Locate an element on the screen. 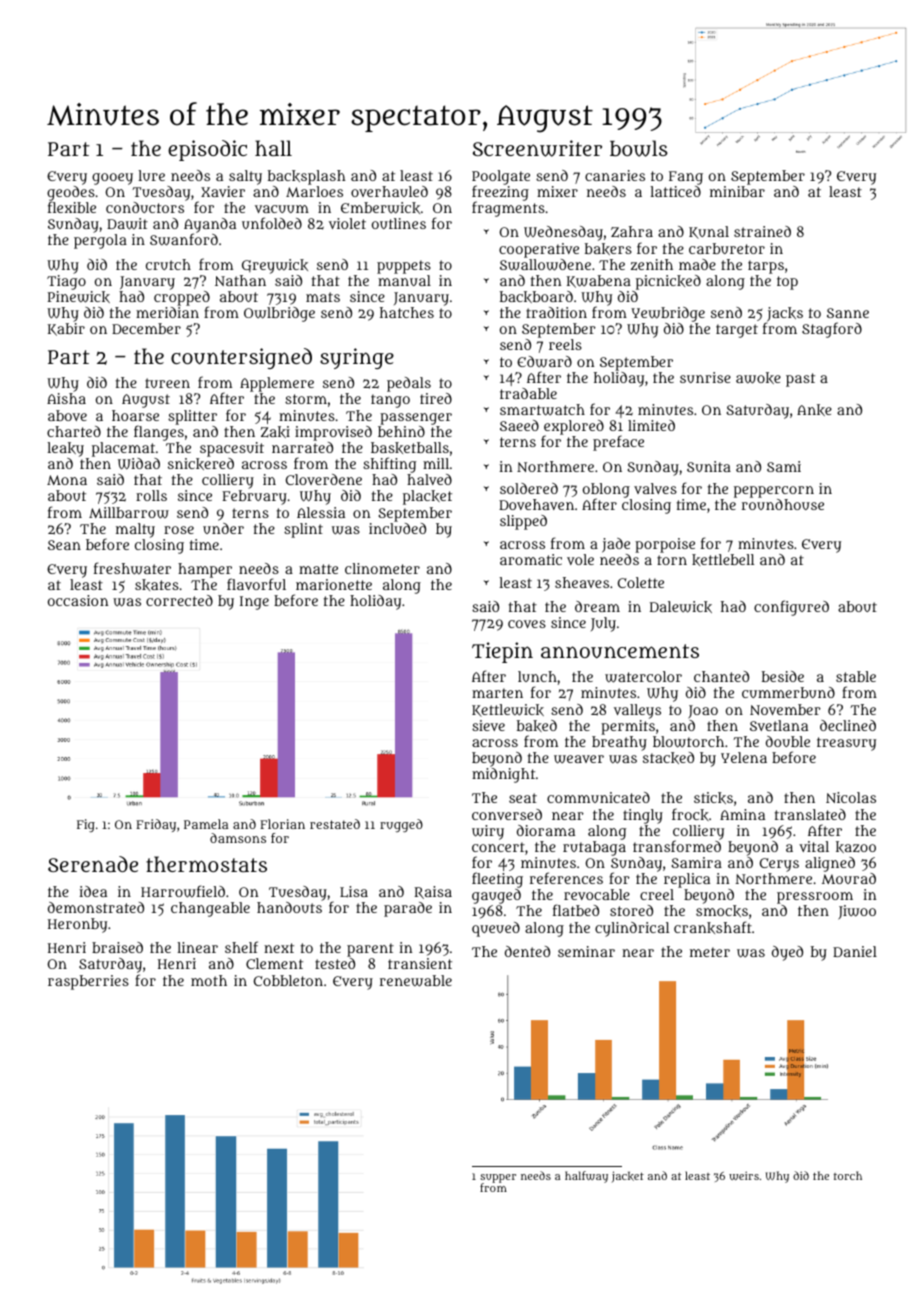 The width and height of the screenshot is (924, 1308). Nathan is located at coordinates (240, 280).
